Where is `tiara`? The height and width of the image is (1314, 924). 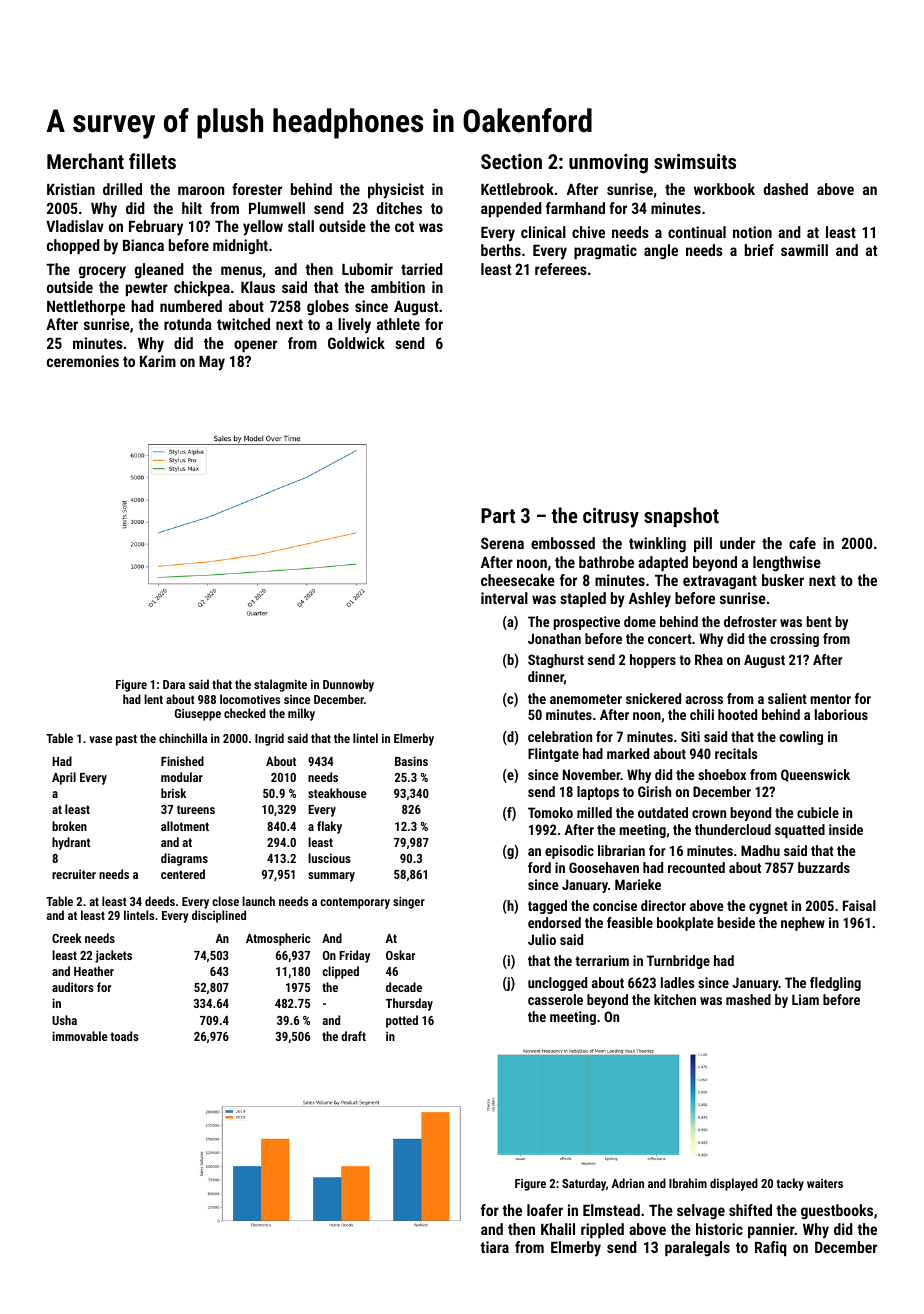
tiara is located at coordinates (494, 1247).
